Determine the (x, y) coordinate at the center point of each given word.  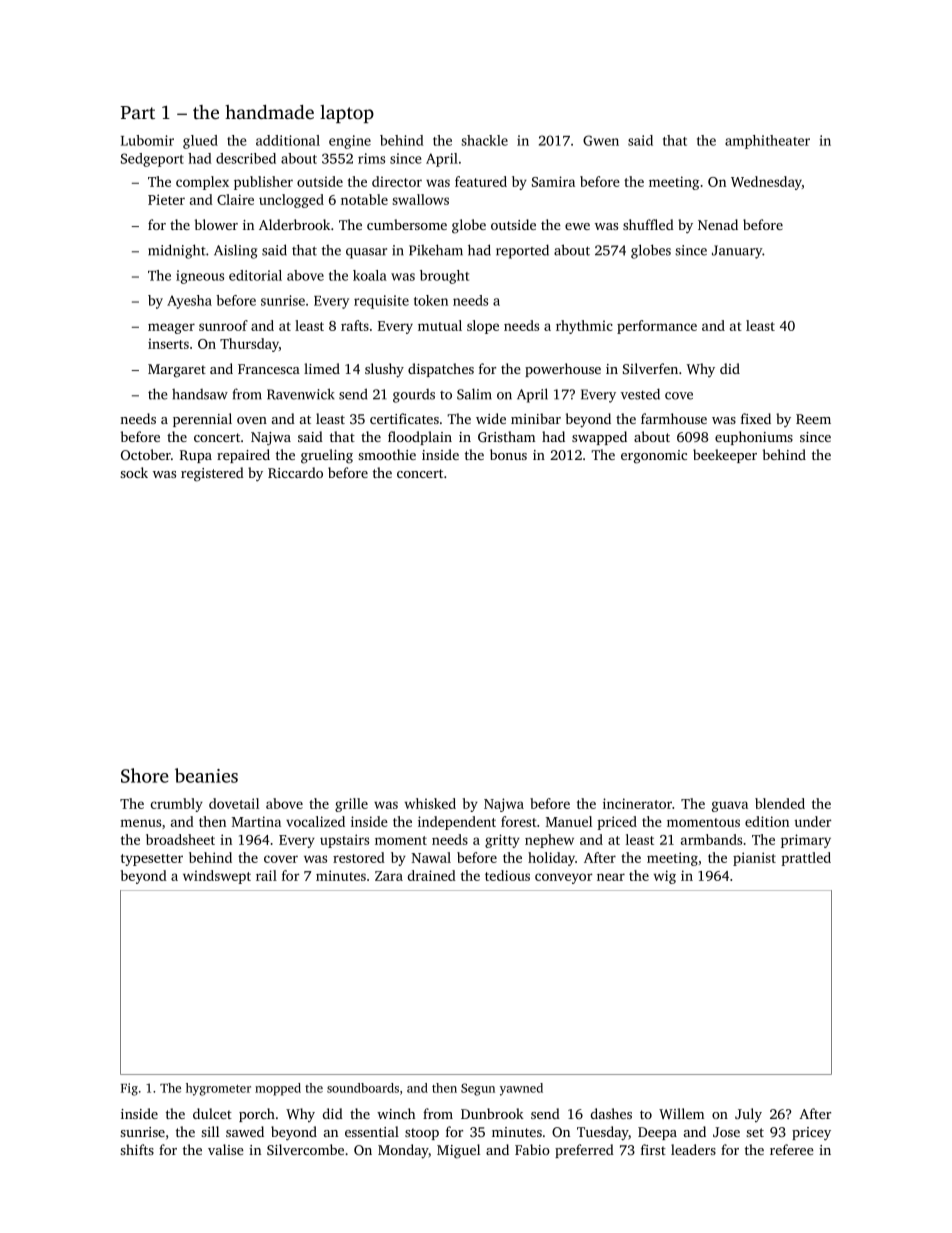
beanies (206, 775)
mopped (278, 1089)
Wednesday (766, 183)
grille (351, 805)
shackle (484, 140)
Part (138, 112)
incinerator (637, 803)
